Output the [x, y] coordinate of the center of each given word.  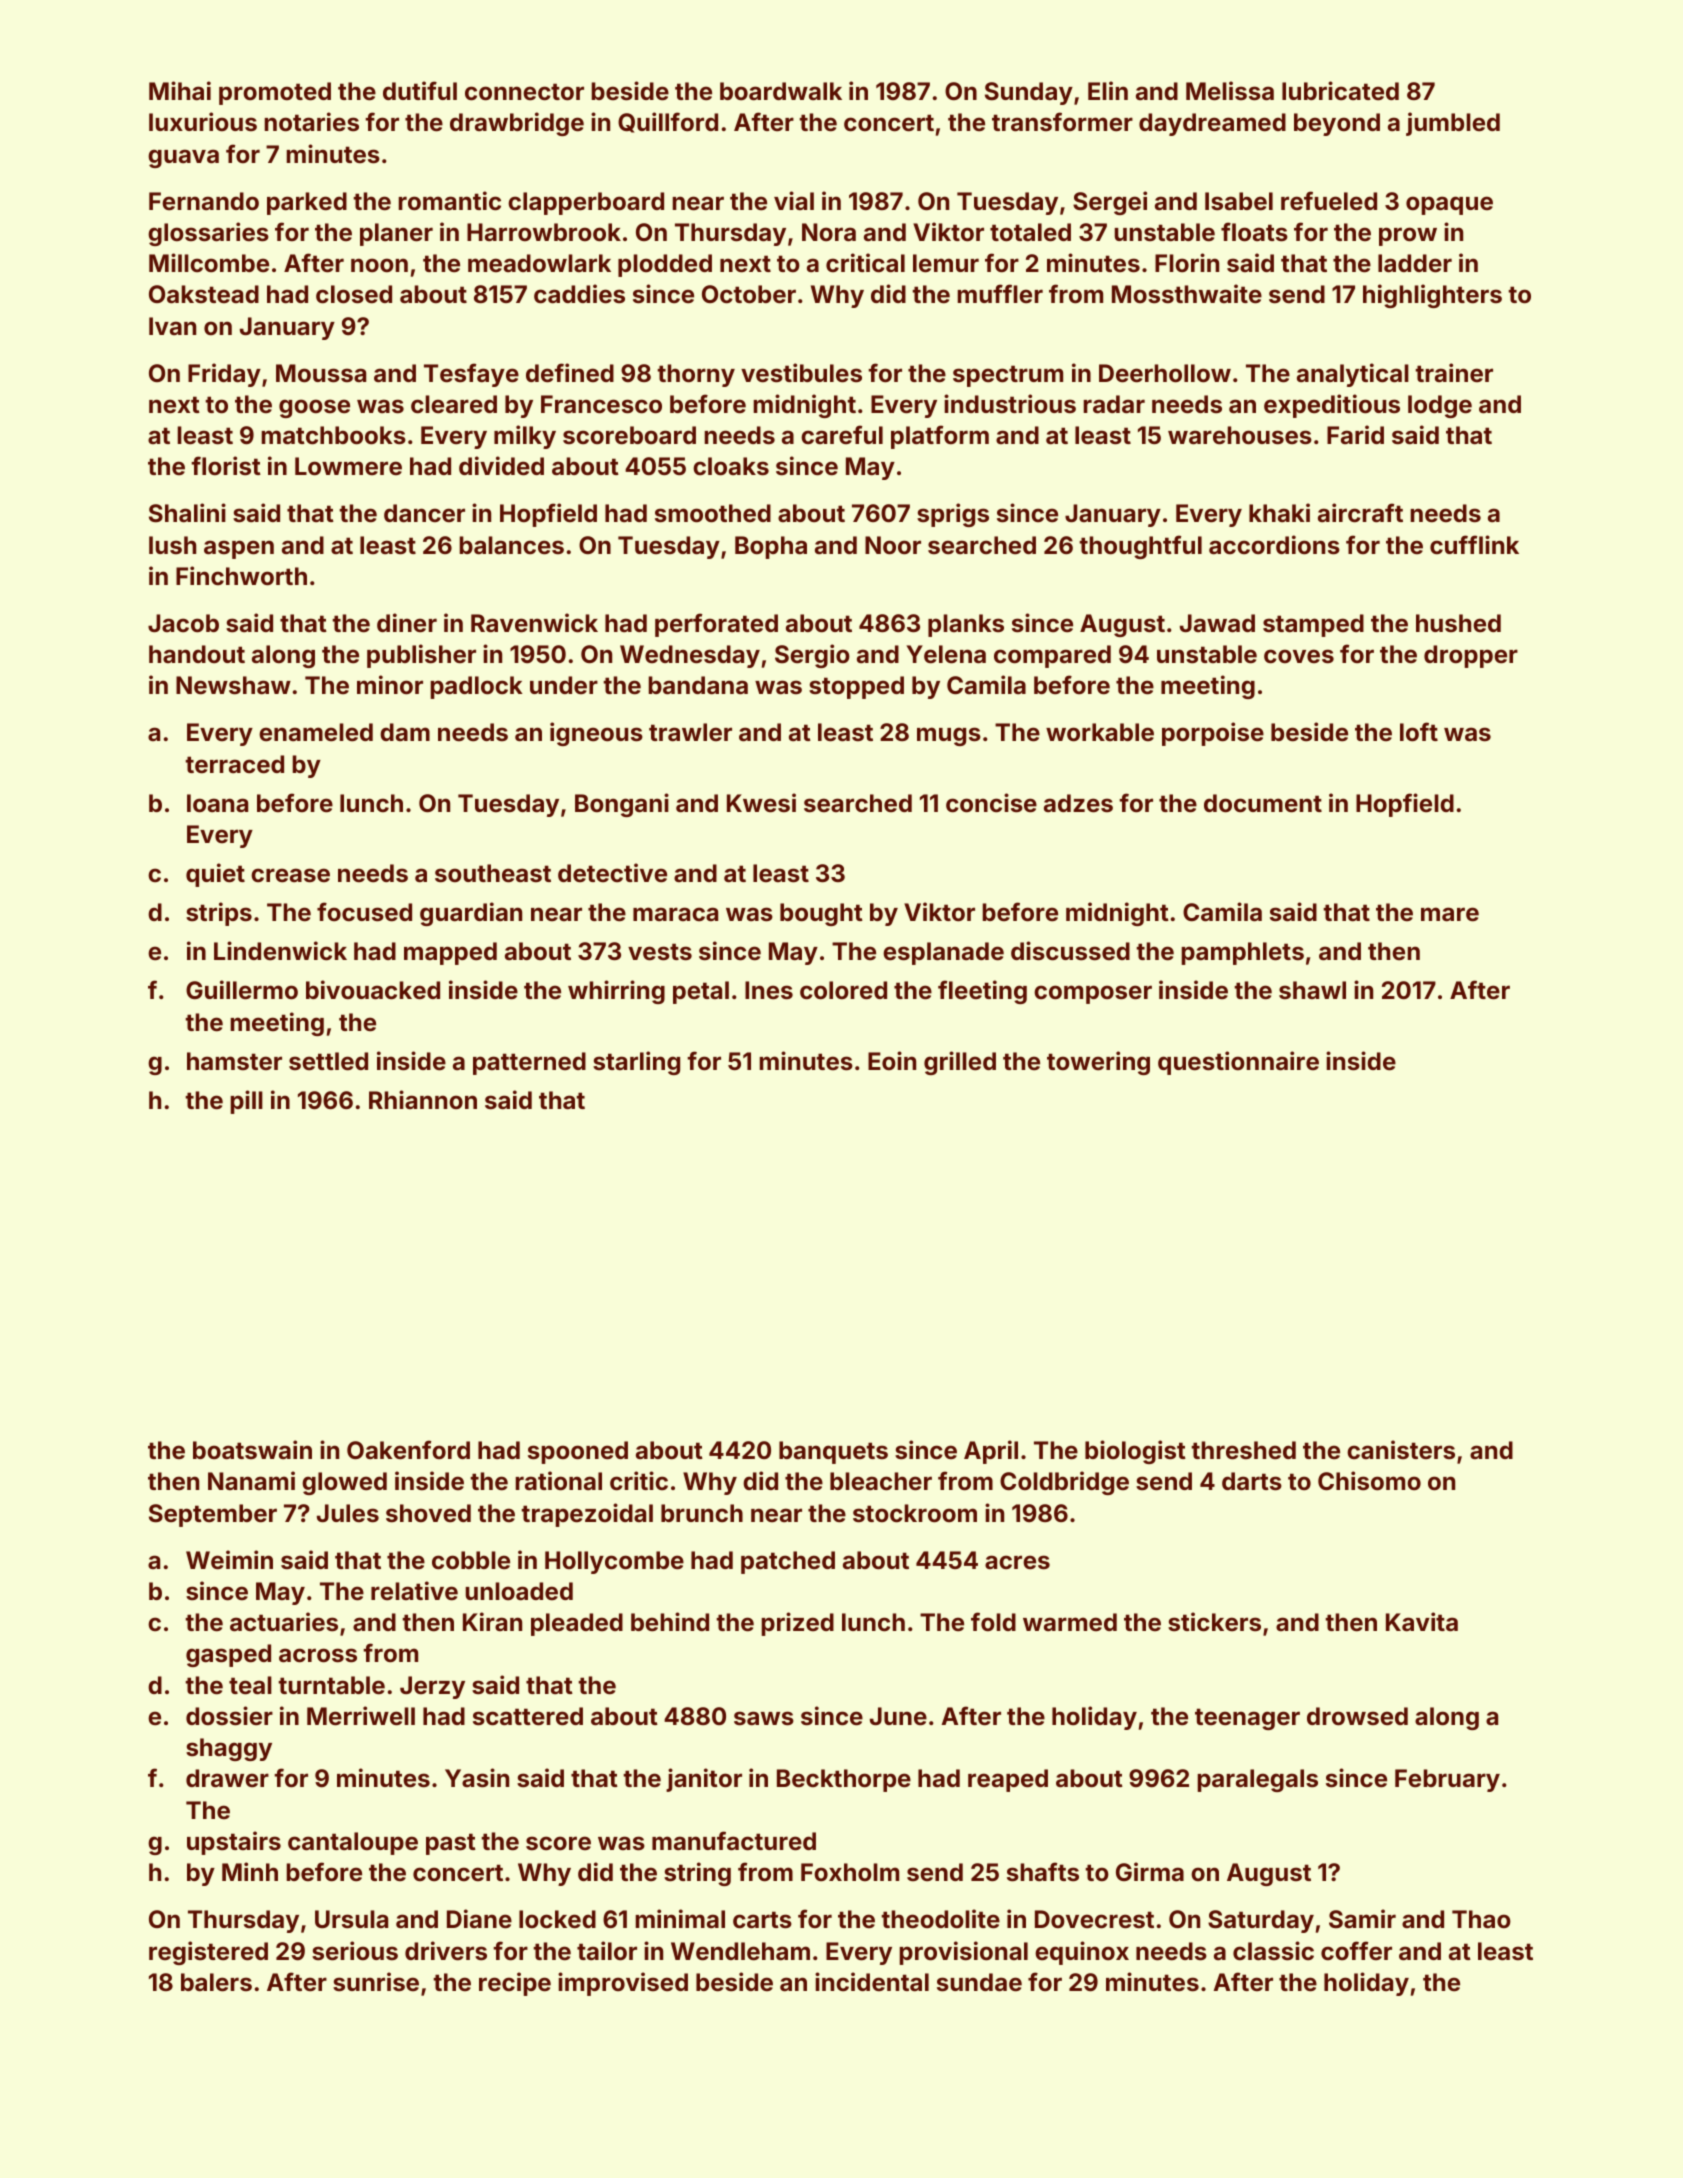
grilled [960, 1063]
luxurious [203, 122]
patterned [529, 1063]
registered [208, 1953]
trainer [1454, 373]
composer [1093, 994]
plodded [665, 265]
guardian [471, 914]
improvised [623, 1984]
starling [636, 1063]
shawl [1312, 990]
